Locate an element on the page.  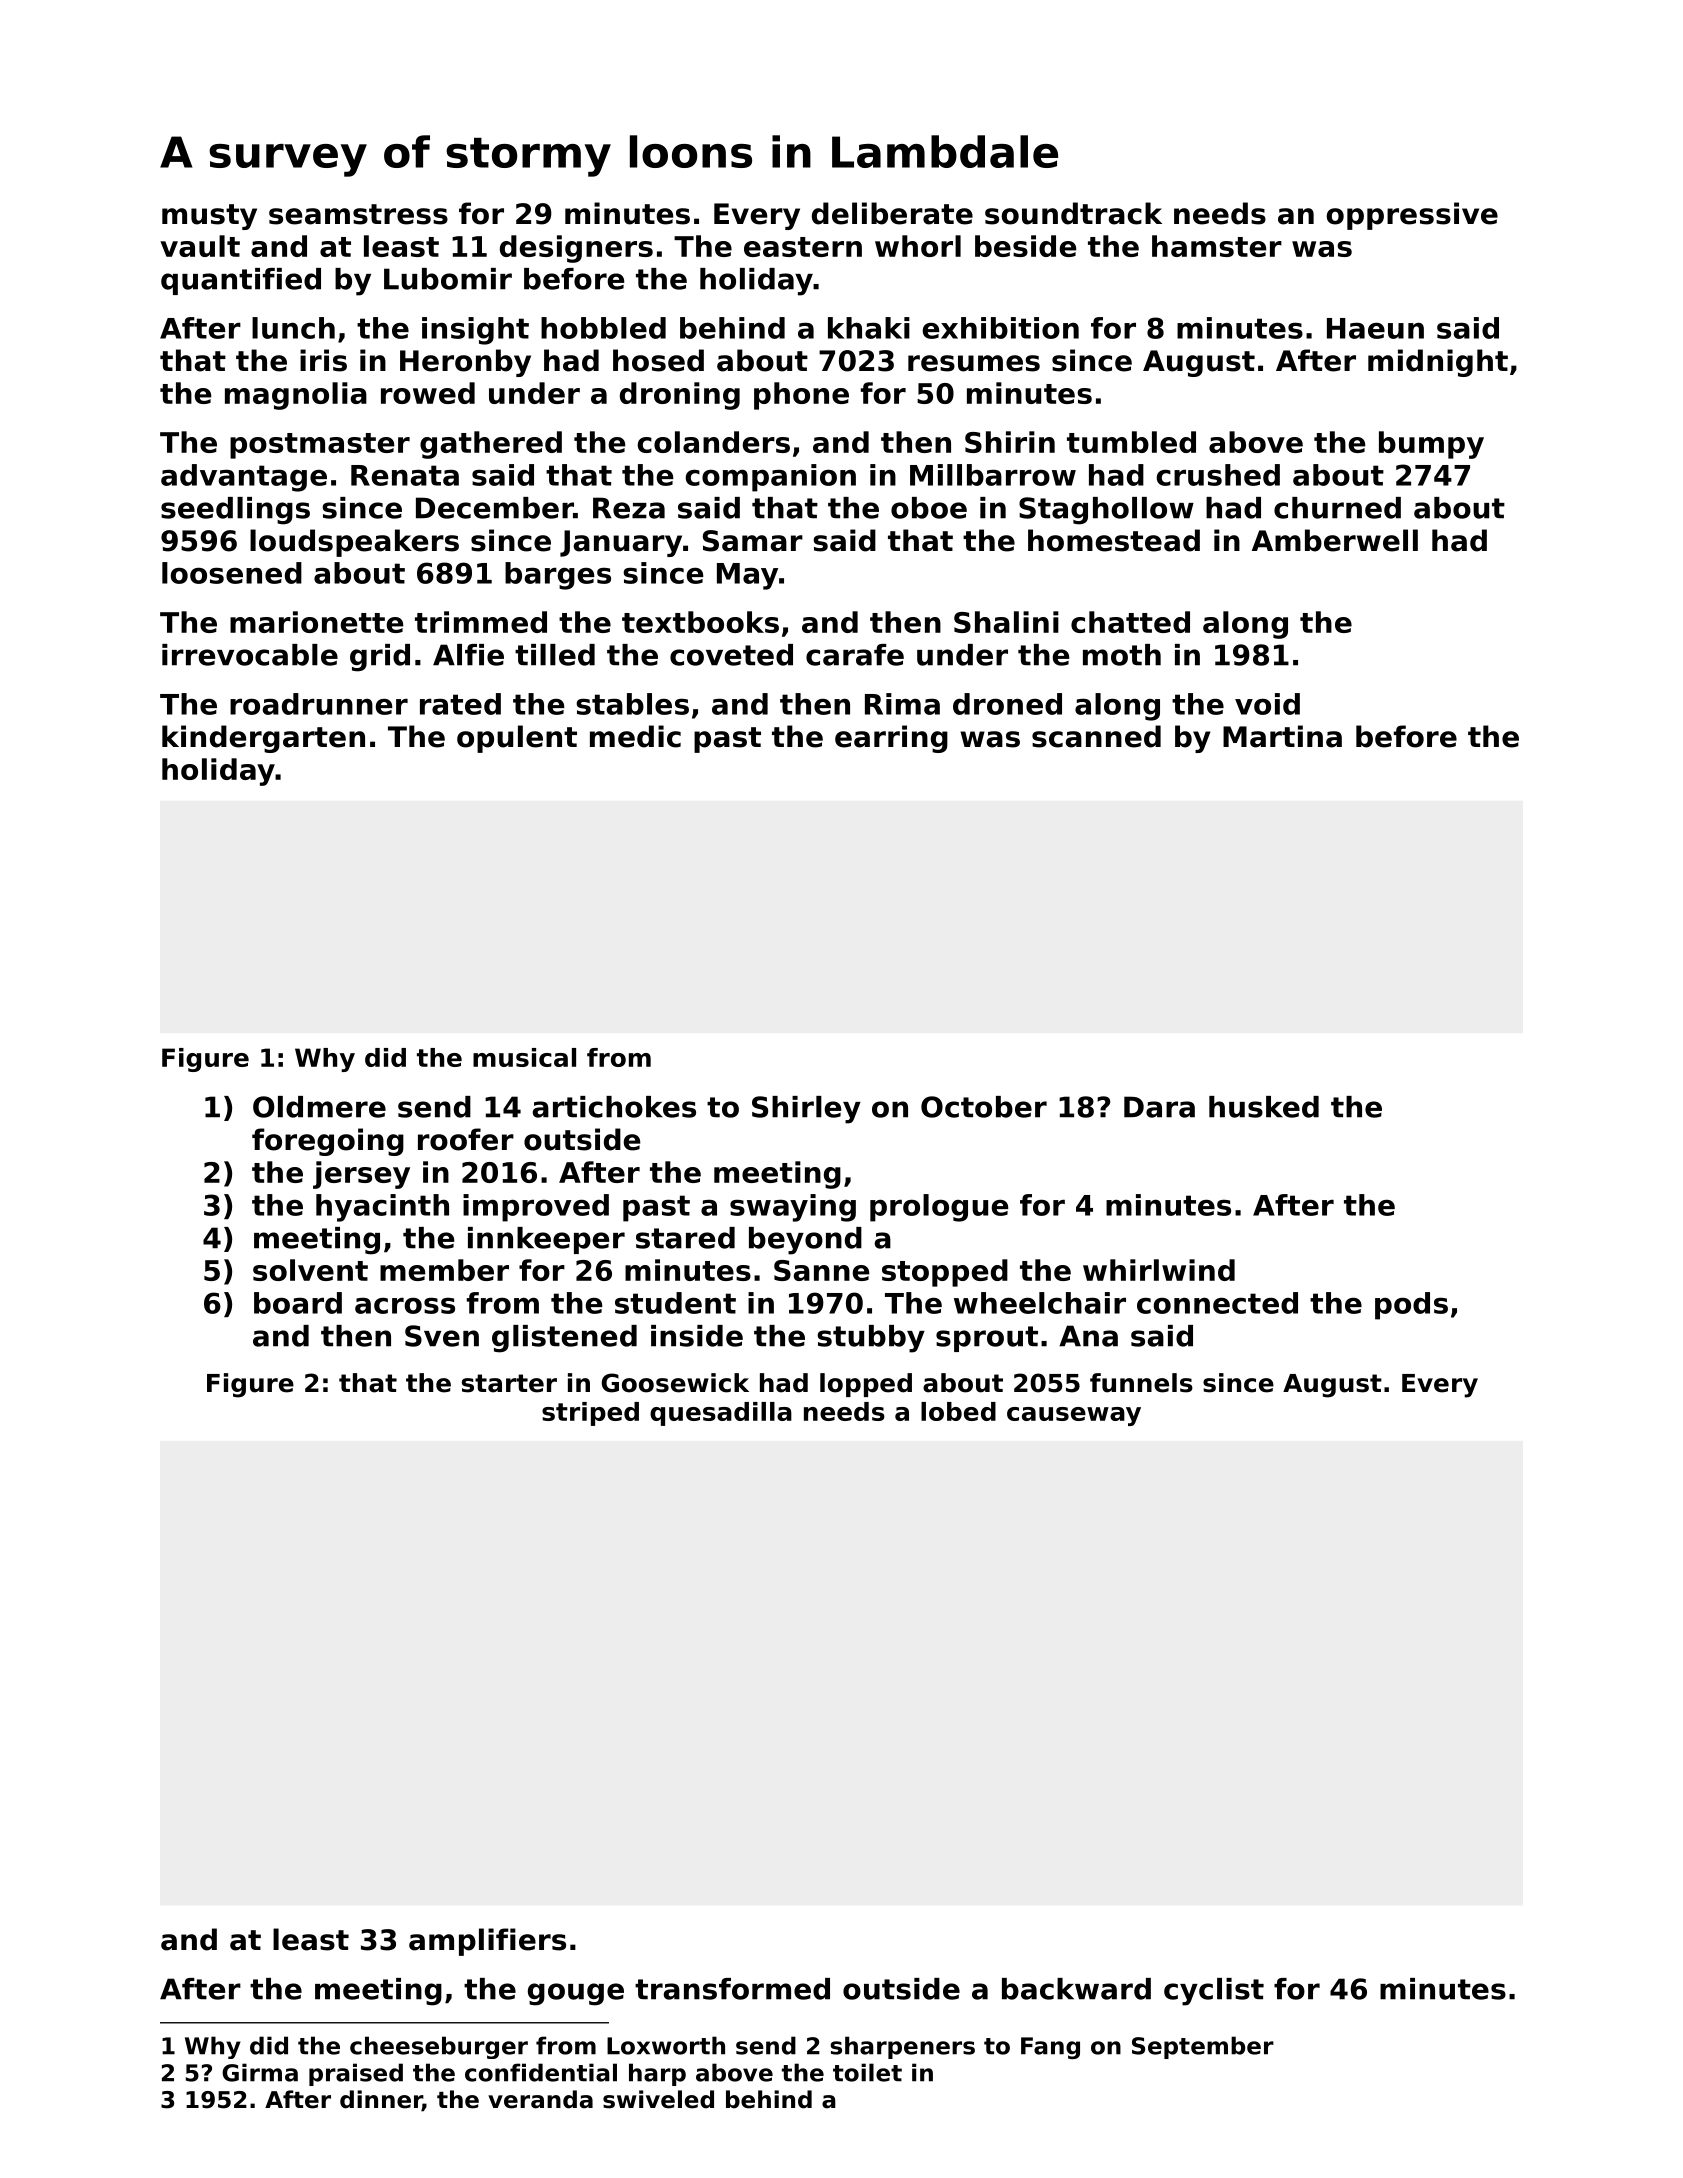
kindergarten is located at coordinates (263, 739).
